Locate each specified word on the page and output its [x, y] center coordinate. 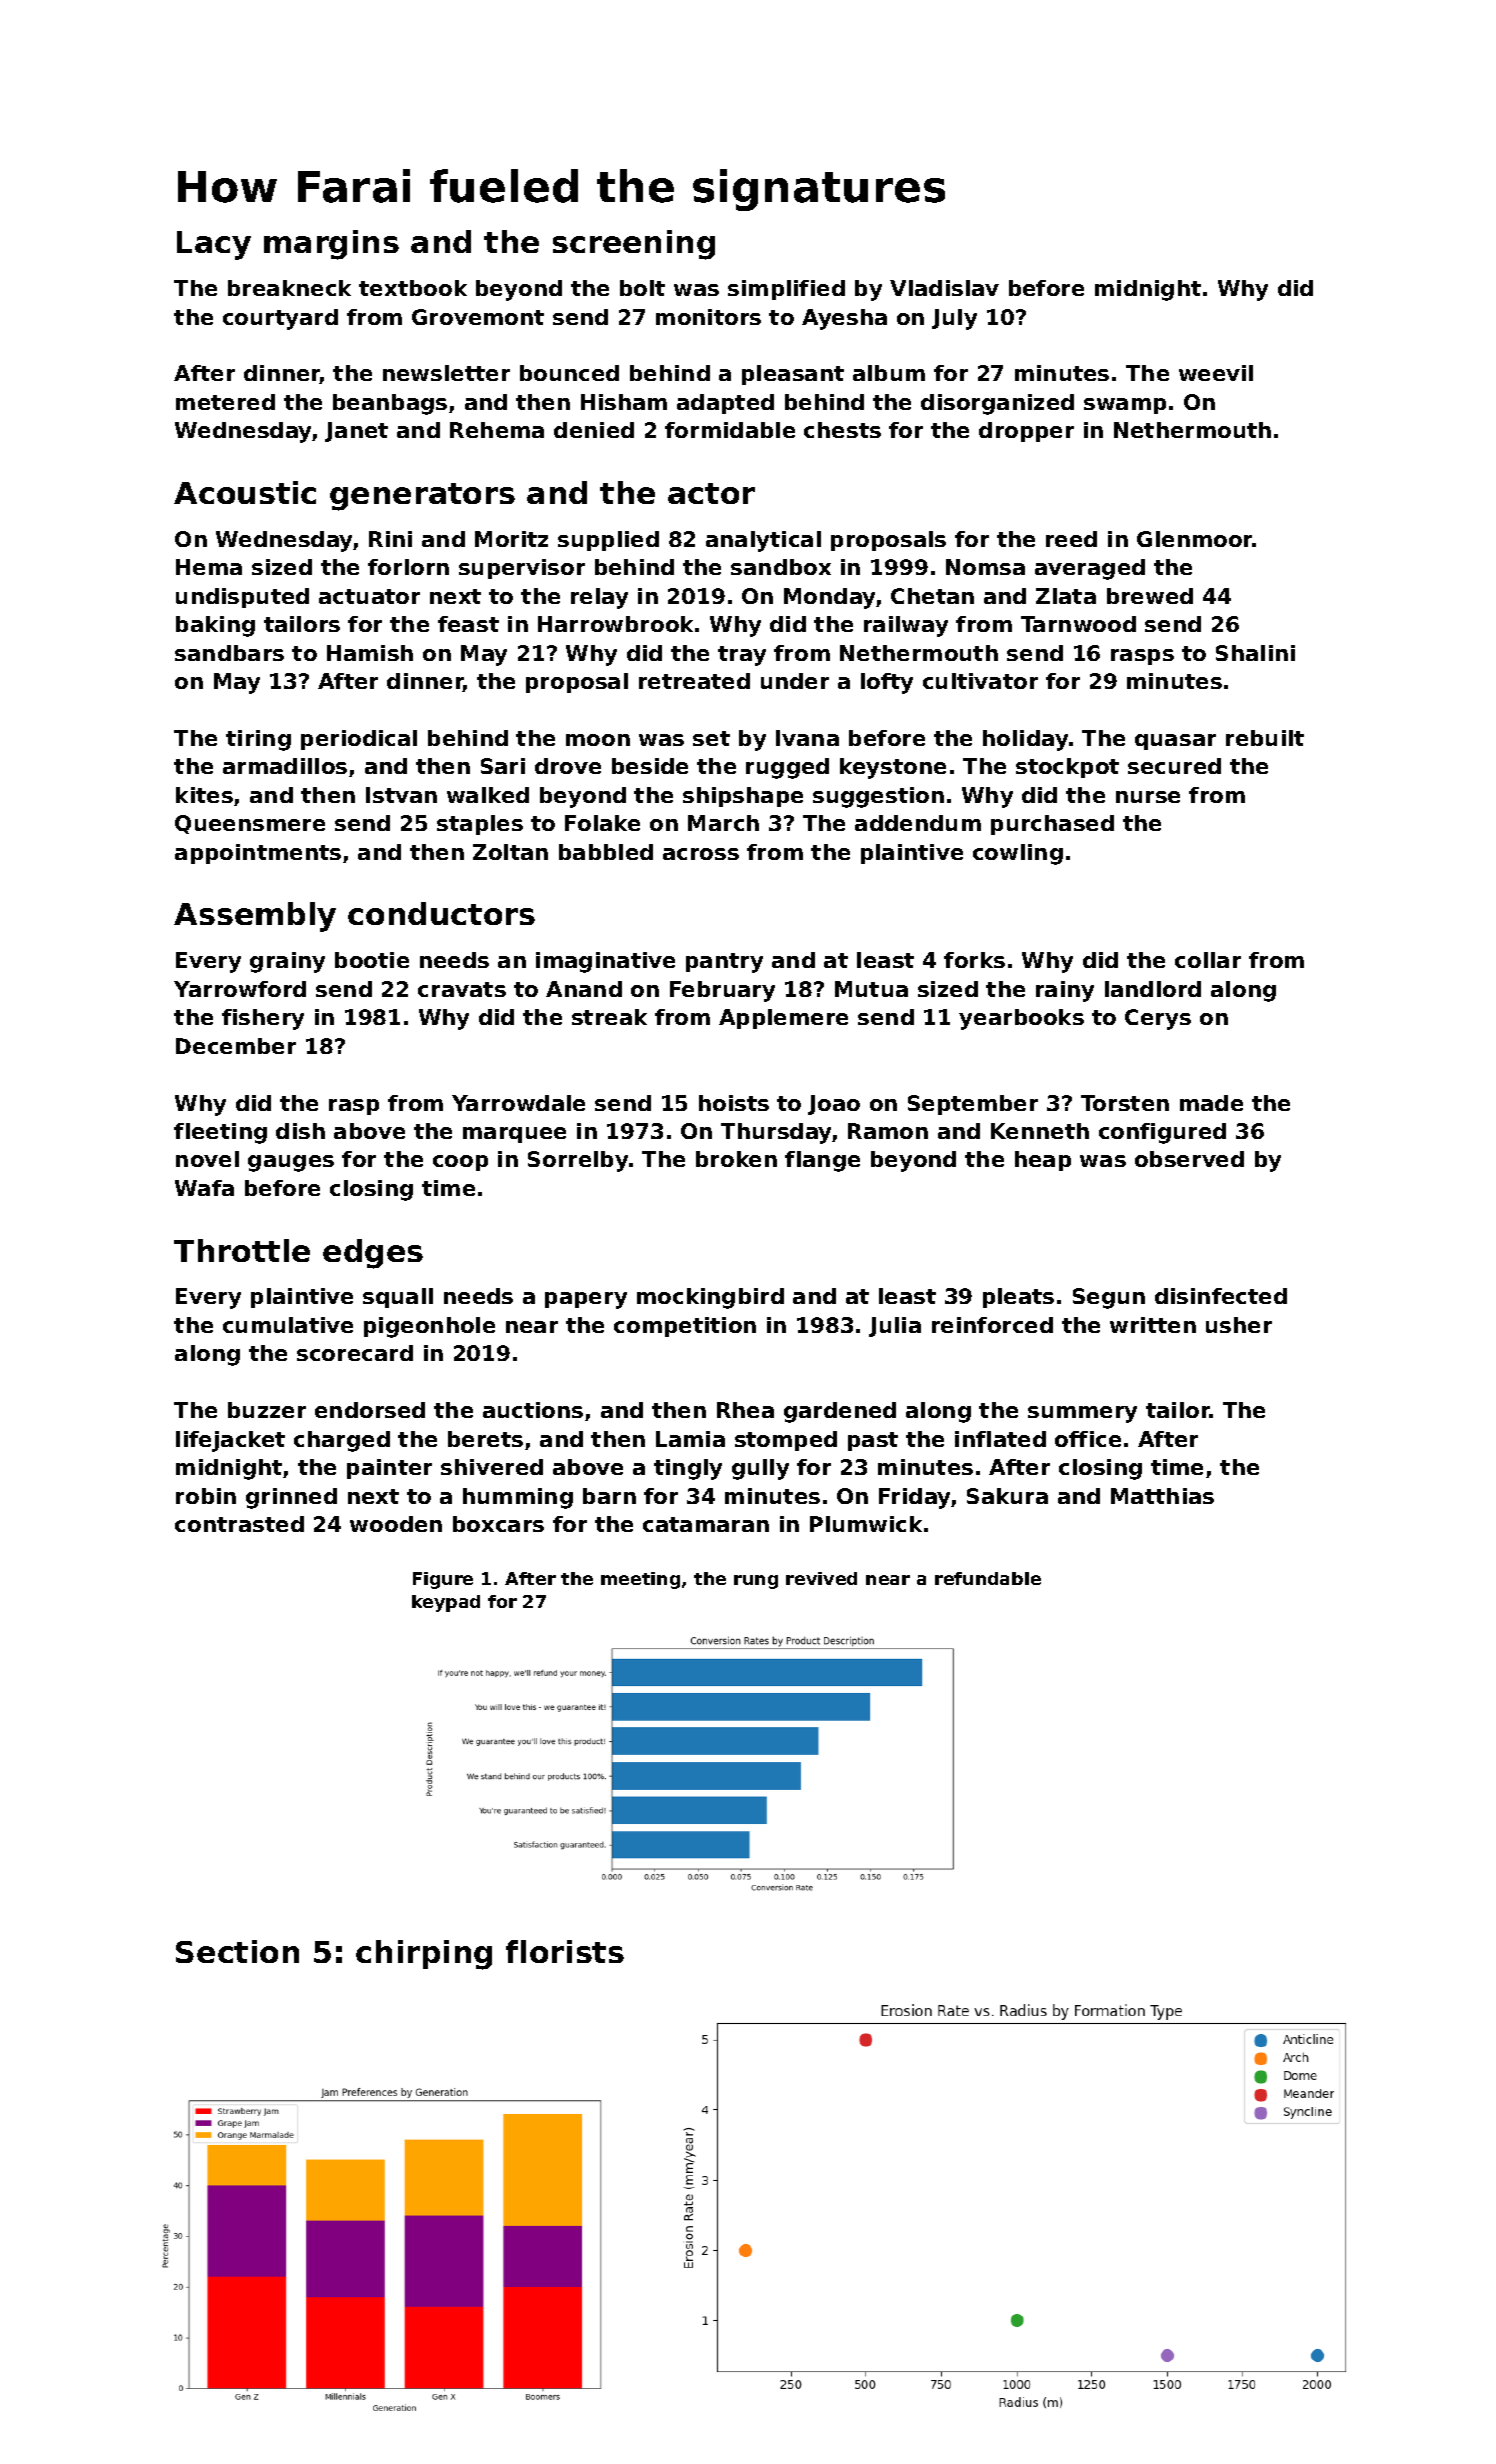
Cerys [1158, 1019]
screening [634, 245]
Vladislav [944, 288]
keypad [446, 1603]
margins [331, 245]
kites [204, 795]
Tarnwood [1078, 624]
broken [736, 1159]
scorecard [355, 1353]
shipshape [743, 797]
